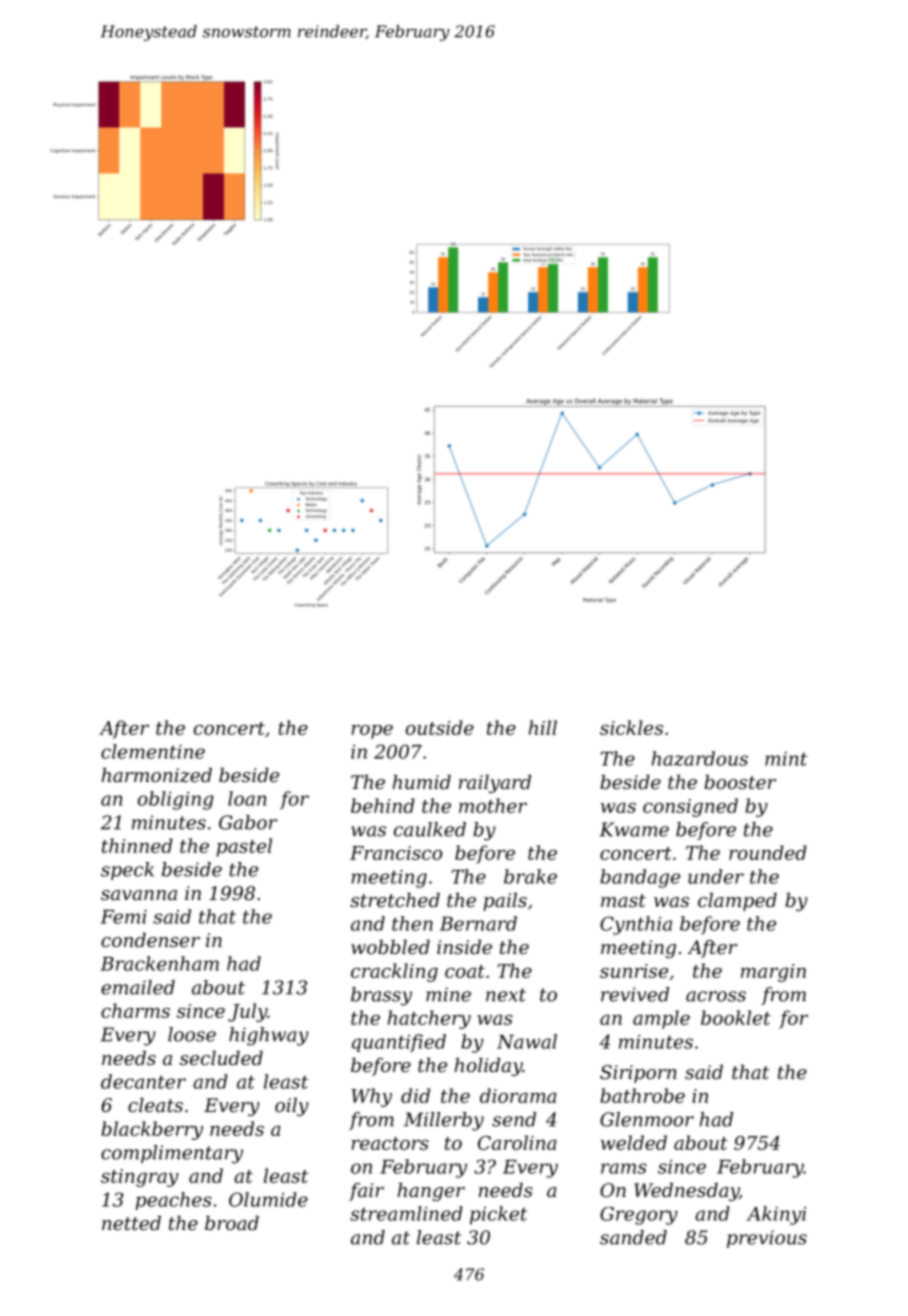  Describe the element at coordinates (642, 1095) in the page. I see `bathrobe` at that location.
